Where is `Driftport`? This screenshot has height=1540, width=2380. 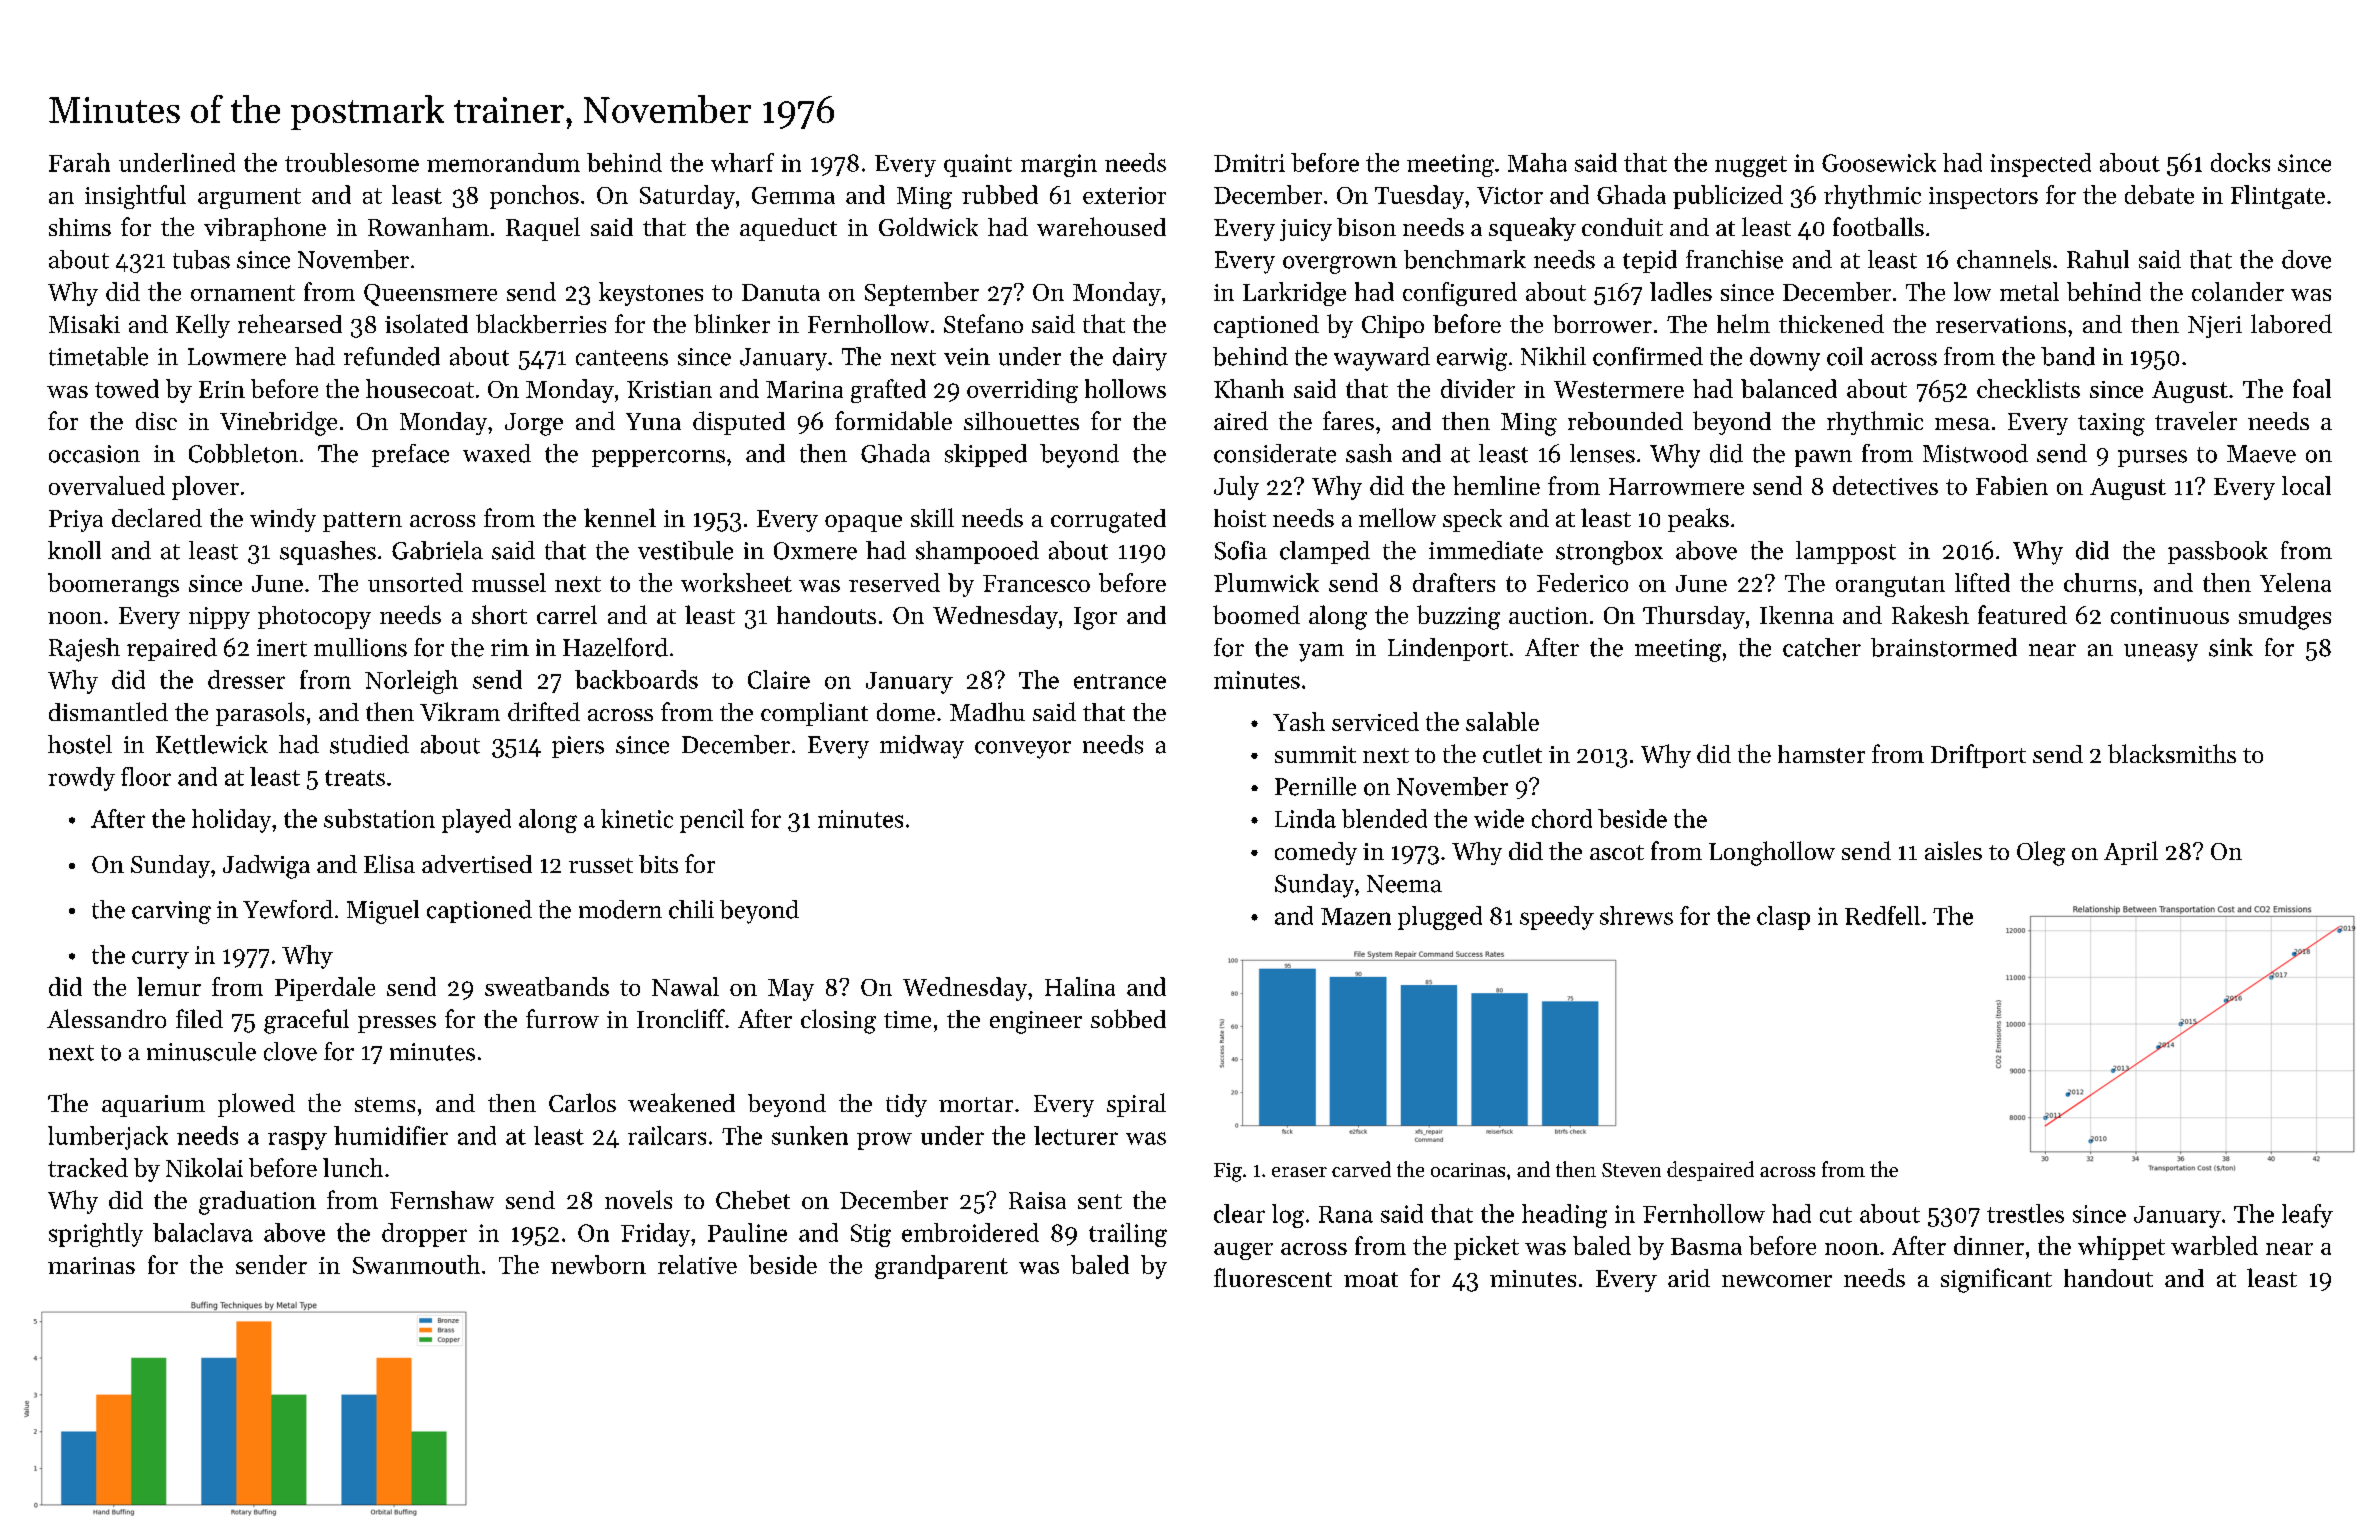 Driftport is located at coordinates (1978, 756).
